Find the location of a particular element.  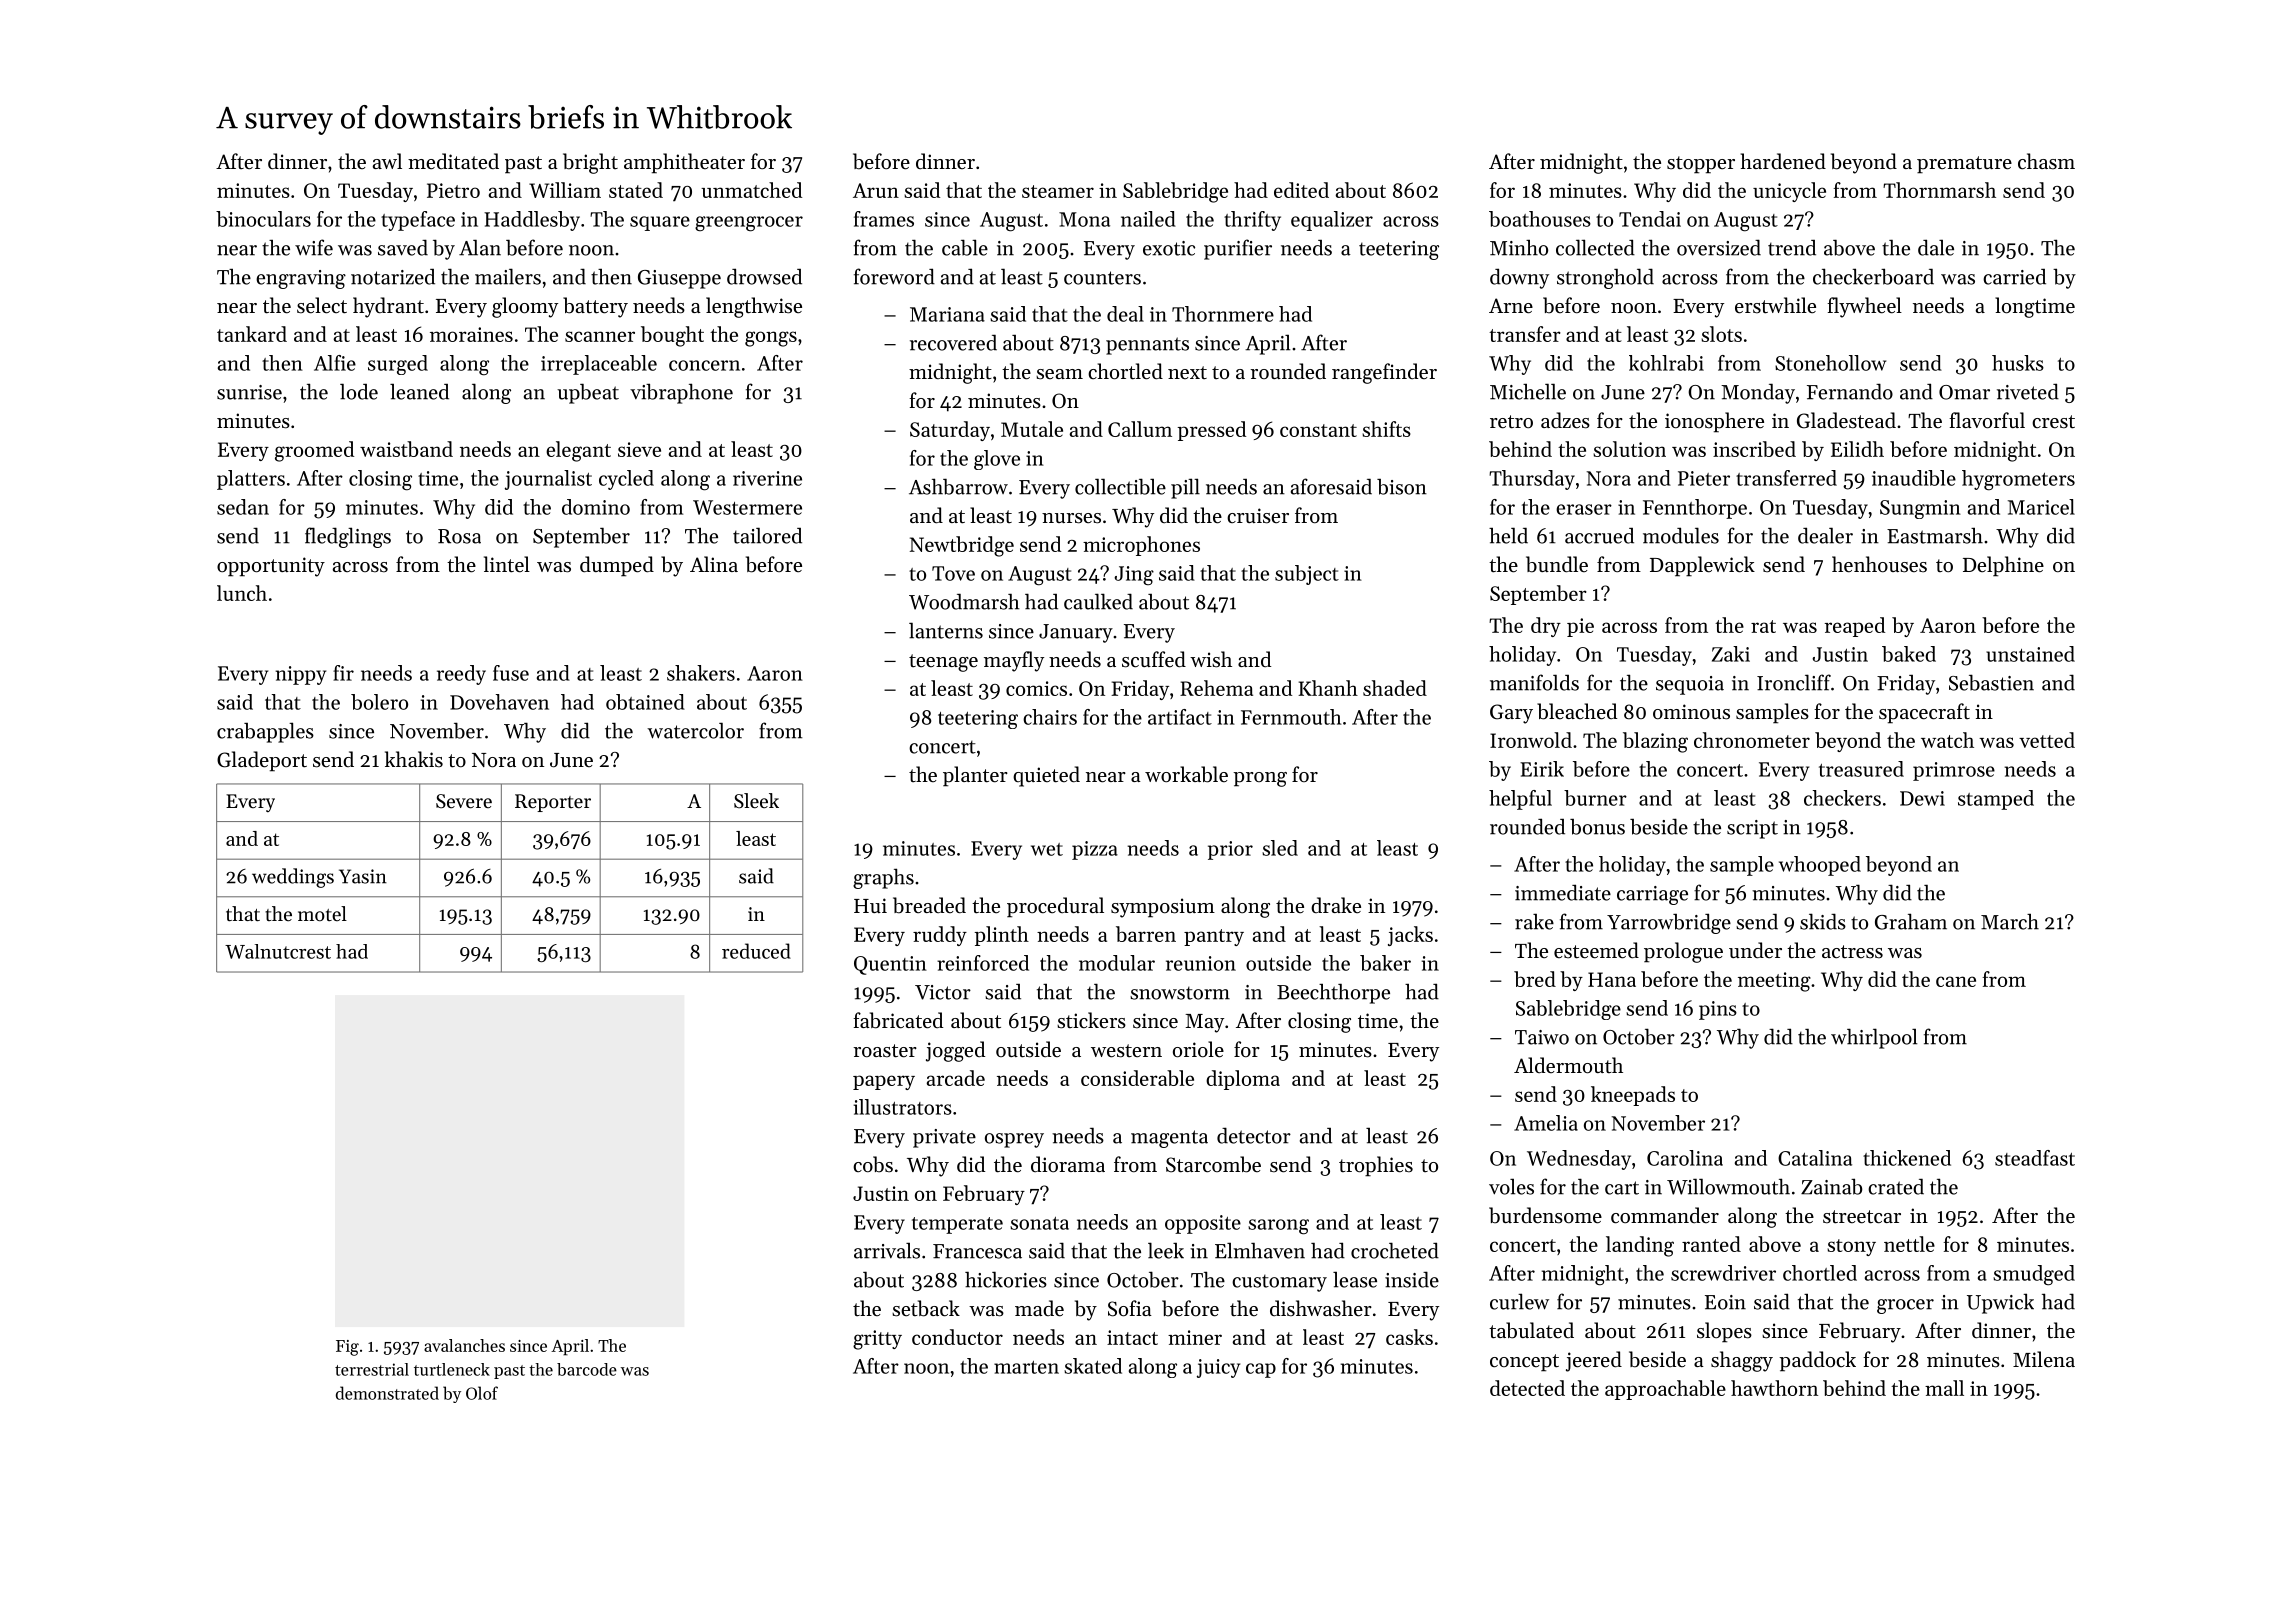

mall is located at coordinates (1944, 1388).
